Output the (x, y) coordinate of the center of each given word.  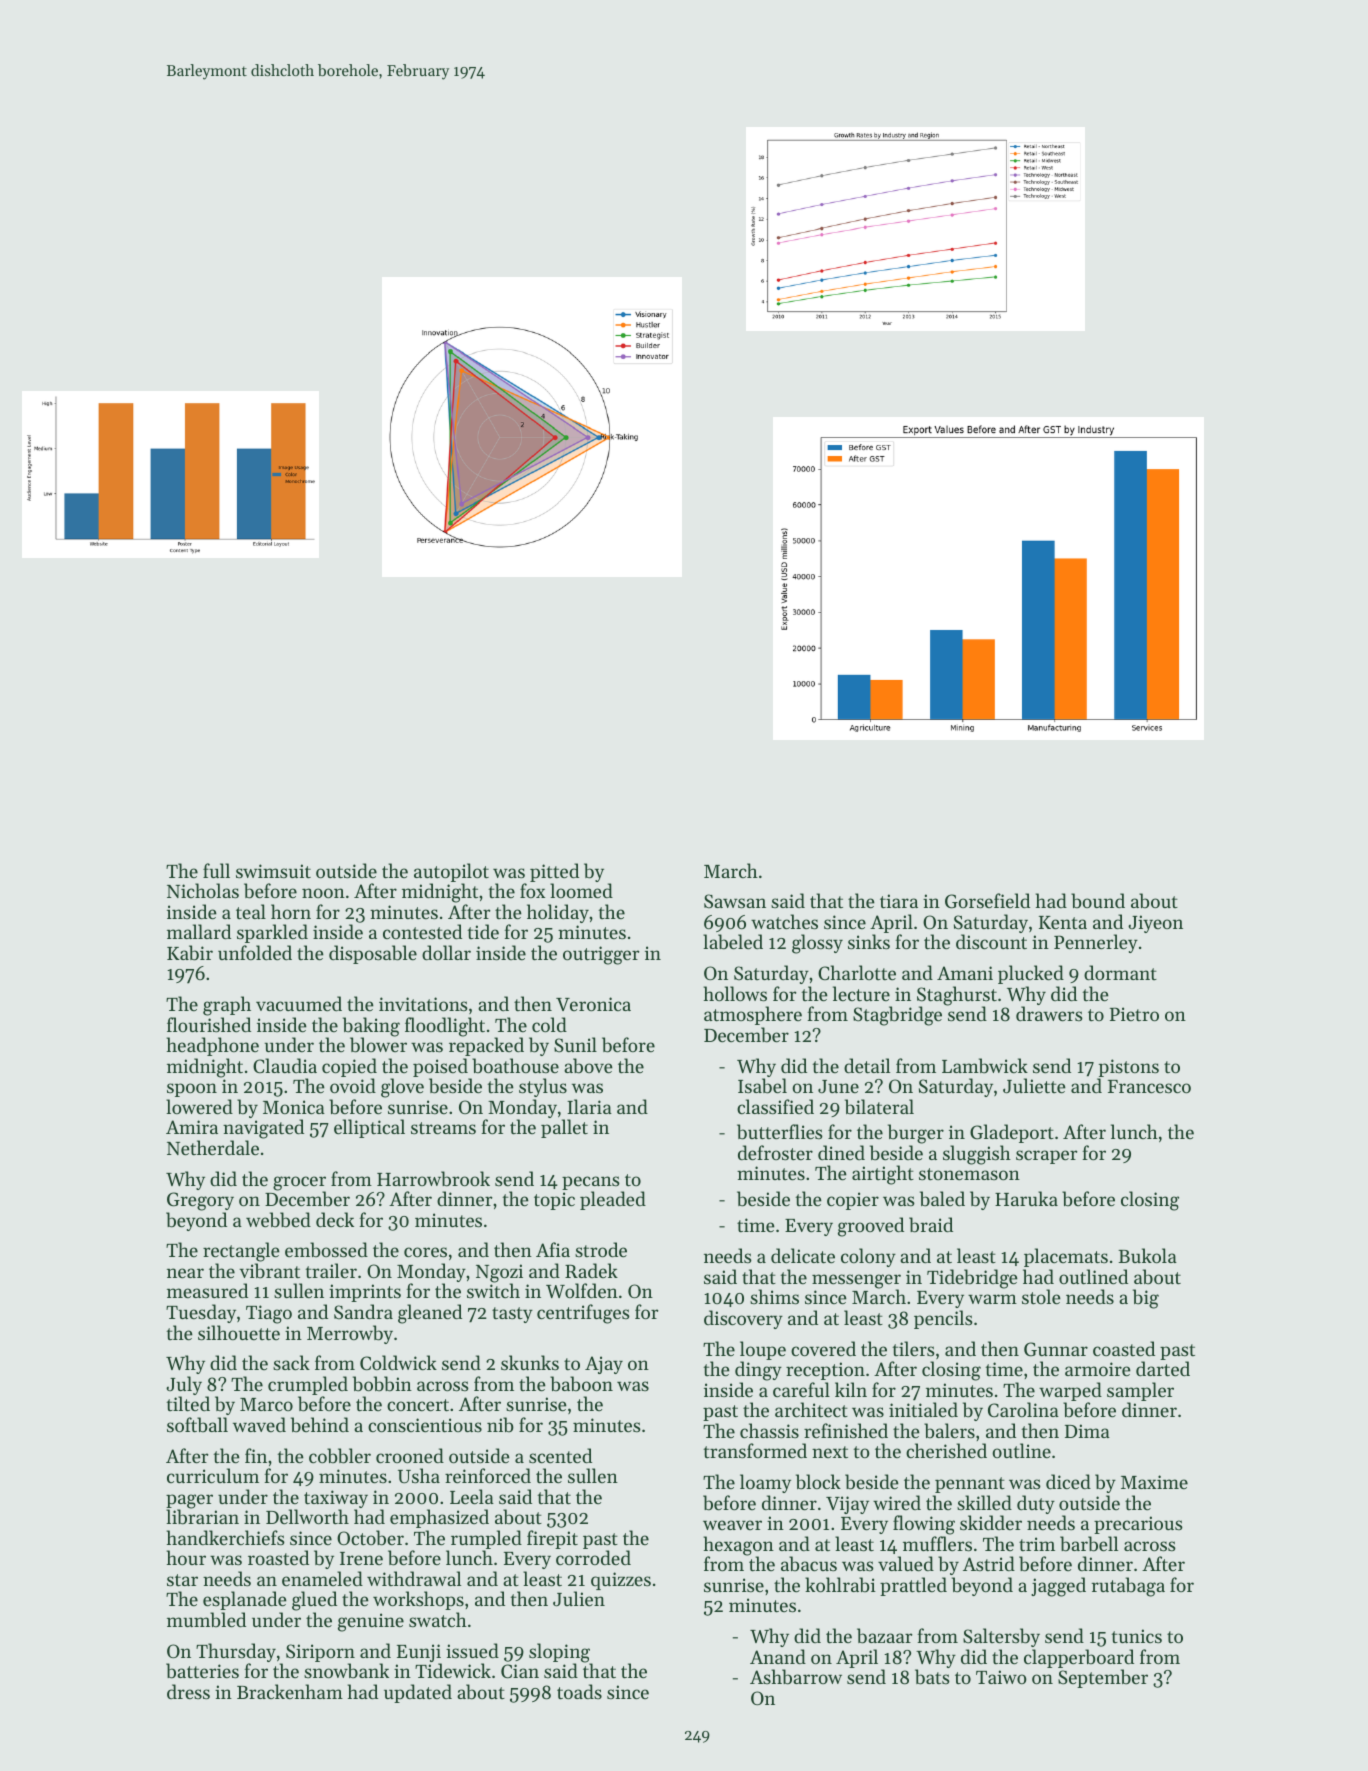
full (216, 870)
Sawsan (735, 901)
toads (579, 1691)
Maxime (1154, 1482)
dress (188, 1691)
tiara (899, 901)
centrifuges (583, 1314)
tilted (188, 1403)
